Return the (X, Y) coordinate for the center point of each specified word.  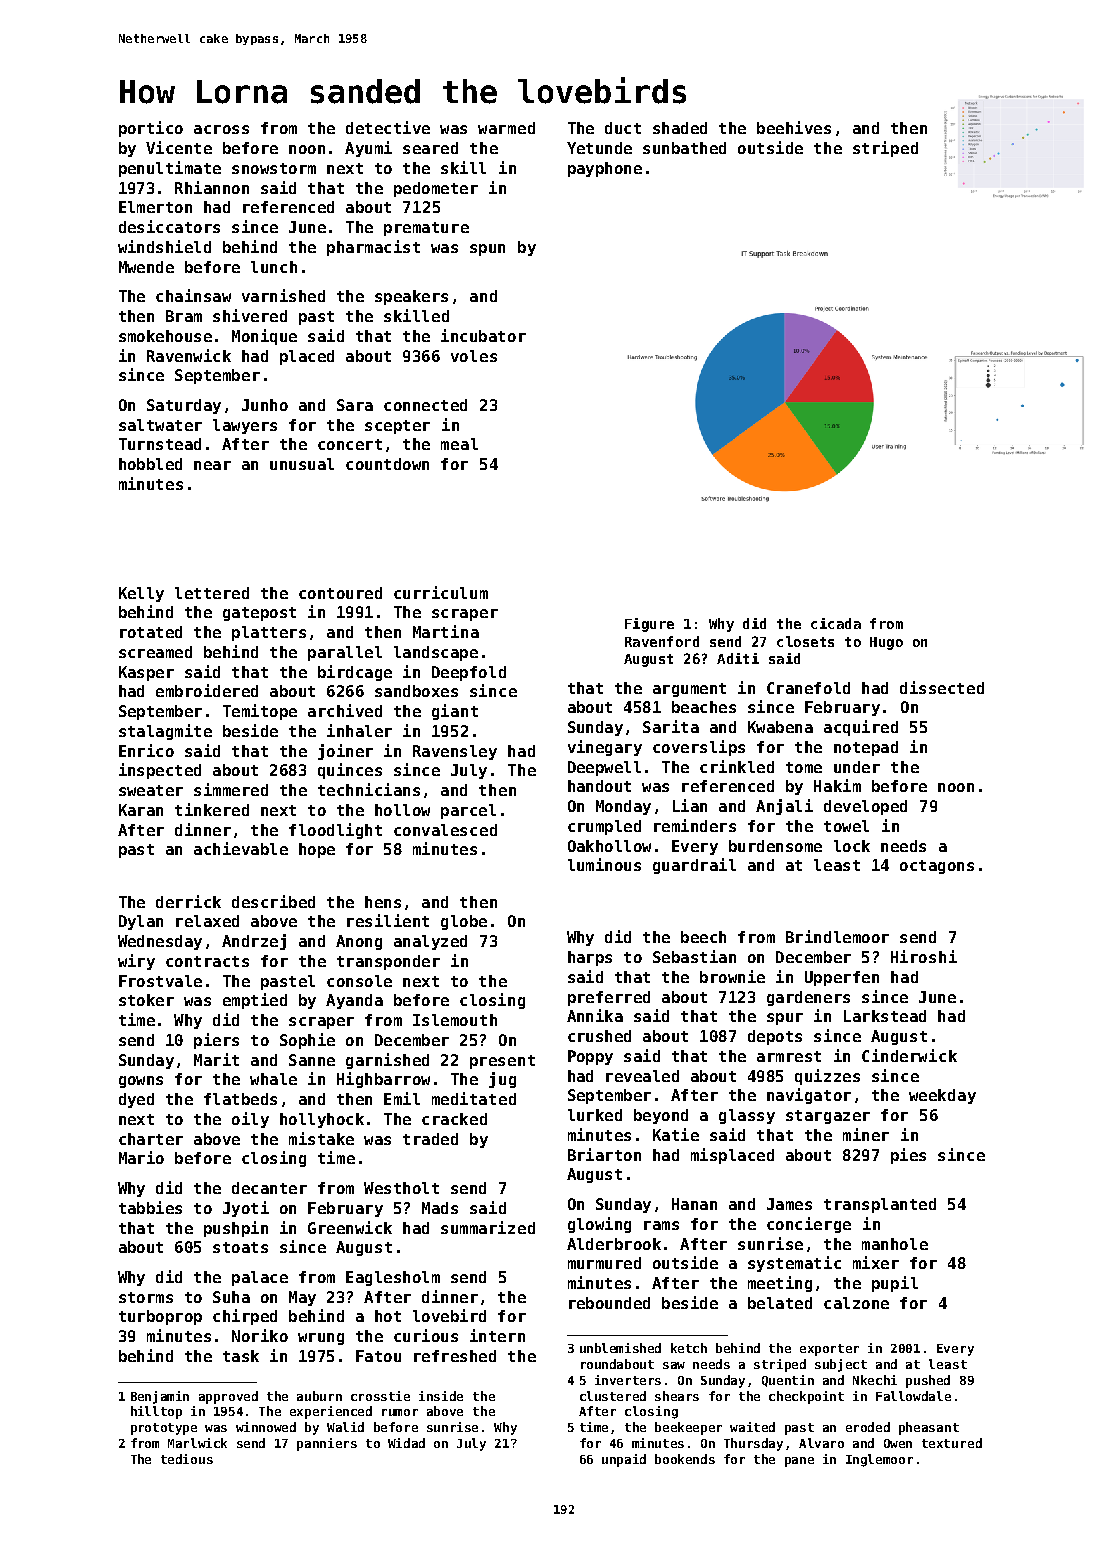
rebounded (609, 1303)
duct (623, 128)
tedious (187, 1459)
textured (952, 1443)
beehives (794, 127)
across (221, 129)
